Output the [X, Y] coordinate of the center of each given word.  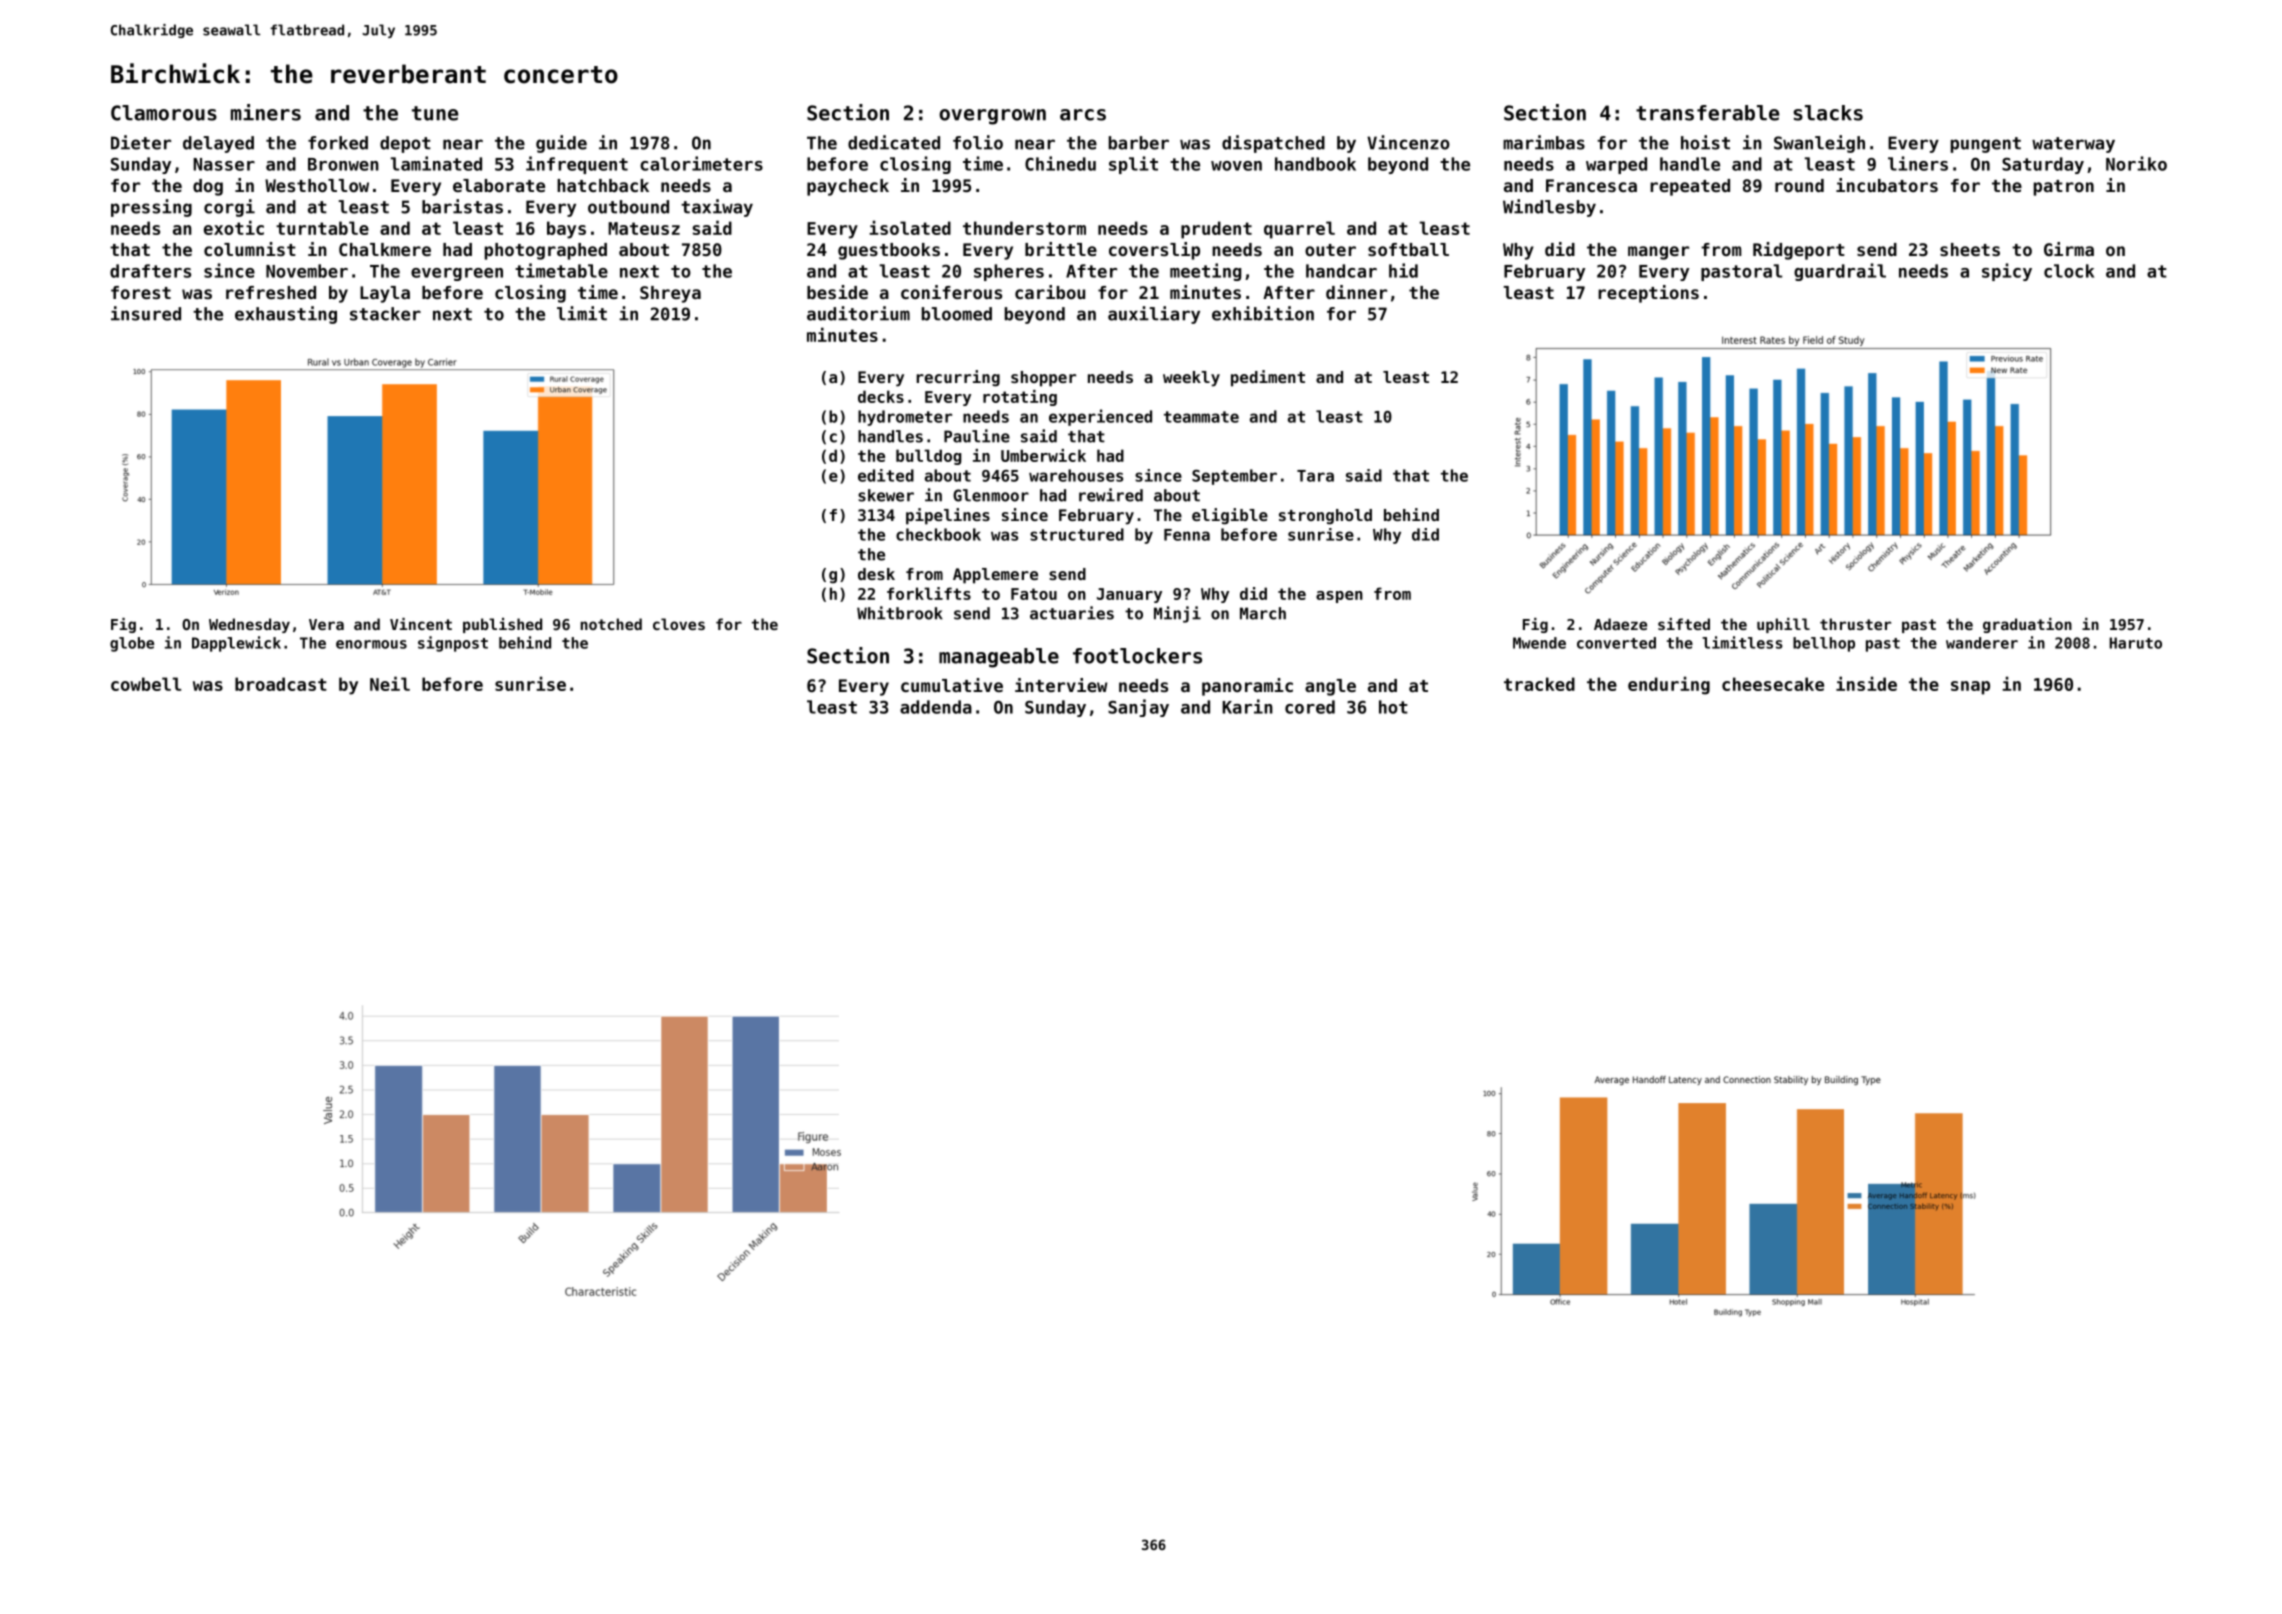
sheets [1970, 249]
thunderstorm [1024, 228]
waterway [2073, 145]
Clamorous [164, 113]
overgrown [992, 117]
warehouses [1076, 475]
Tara [1315, 476]
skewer [886, 495]
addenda [936, 707]
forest [141, 292]
